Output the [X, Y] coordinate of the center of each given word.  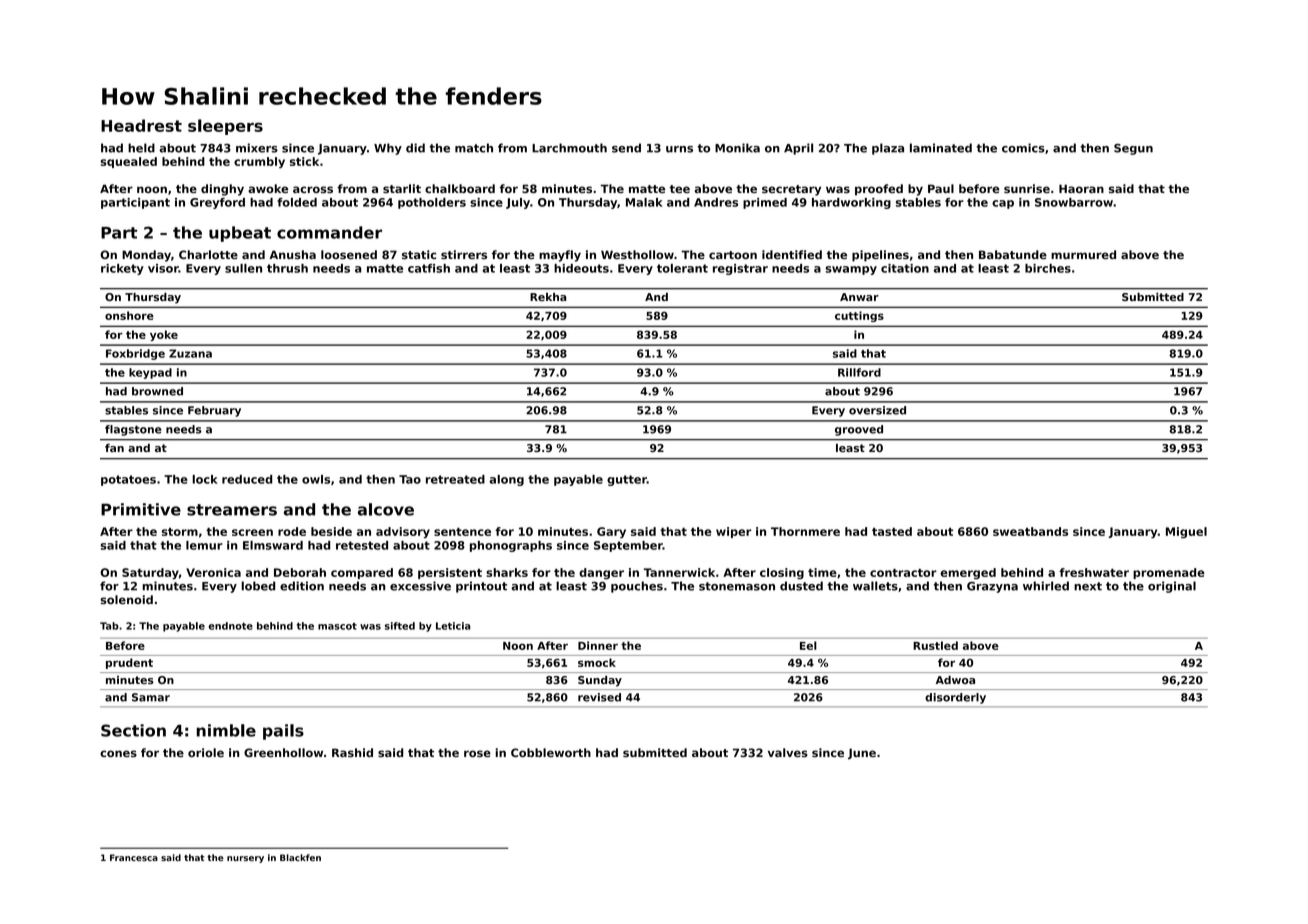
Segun [1133, 149]
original [1172, 587]
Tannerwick [679, 572]
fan [114, 448]
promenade [1169, 573]
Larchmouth [569, 148]
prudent [129, 663]
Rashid [352, 752]
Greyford [217, 203]
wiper [733, 532]
